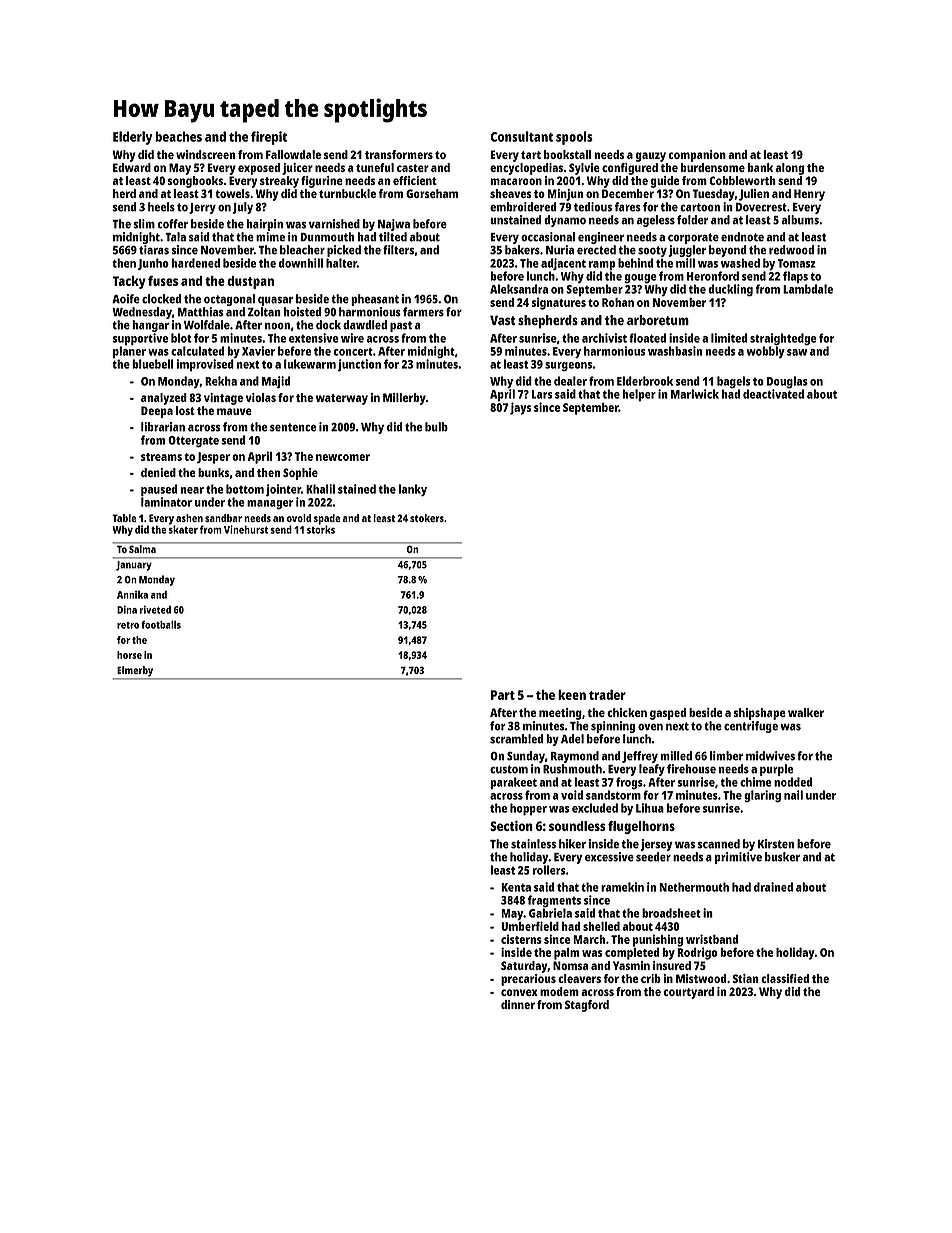  Describe the element at coordinates (607, 695) in the screenshot. I see `trader` at that location.
